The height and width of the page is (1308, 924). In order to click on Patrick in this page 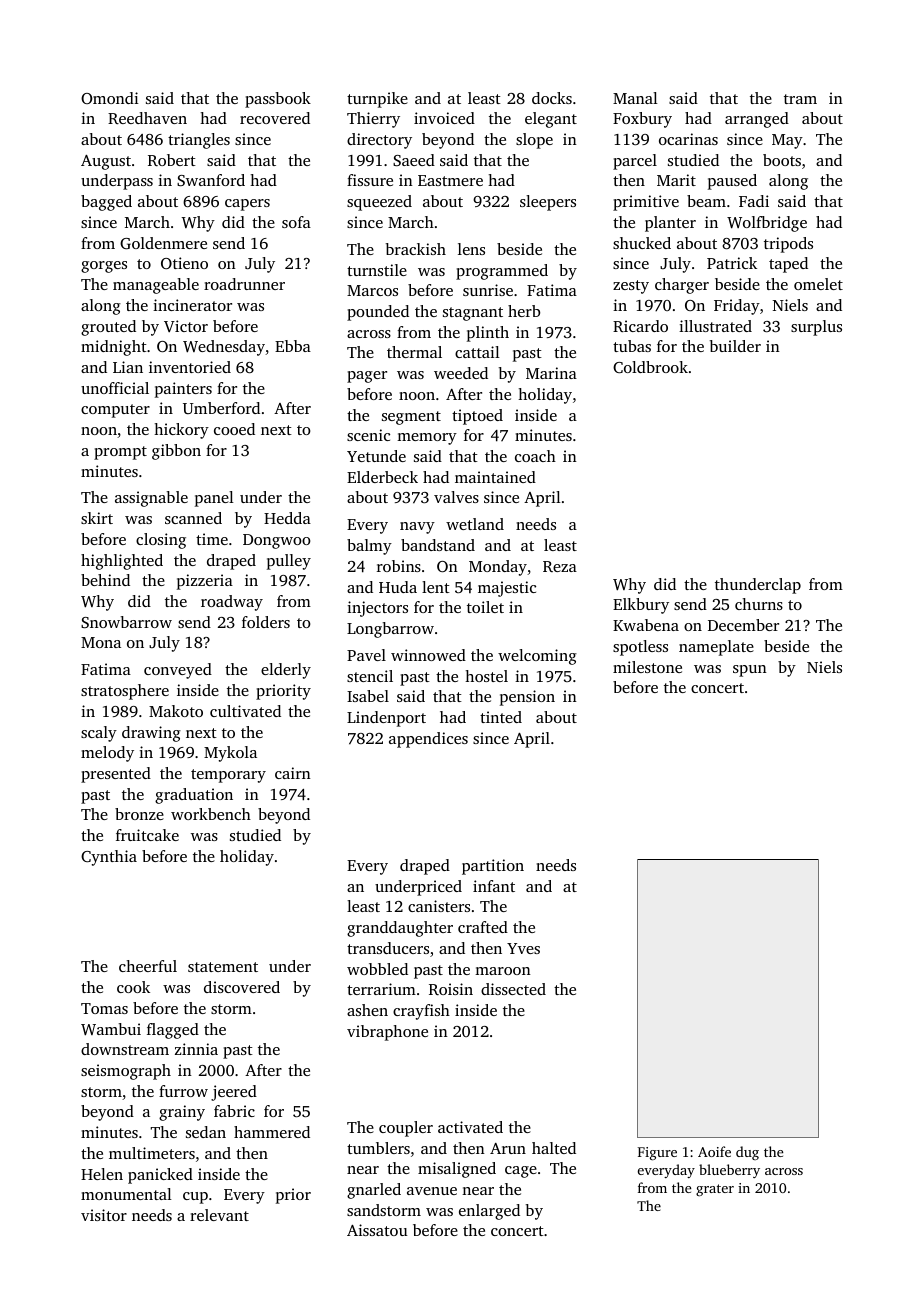, I will do `click(732, 263)`.
